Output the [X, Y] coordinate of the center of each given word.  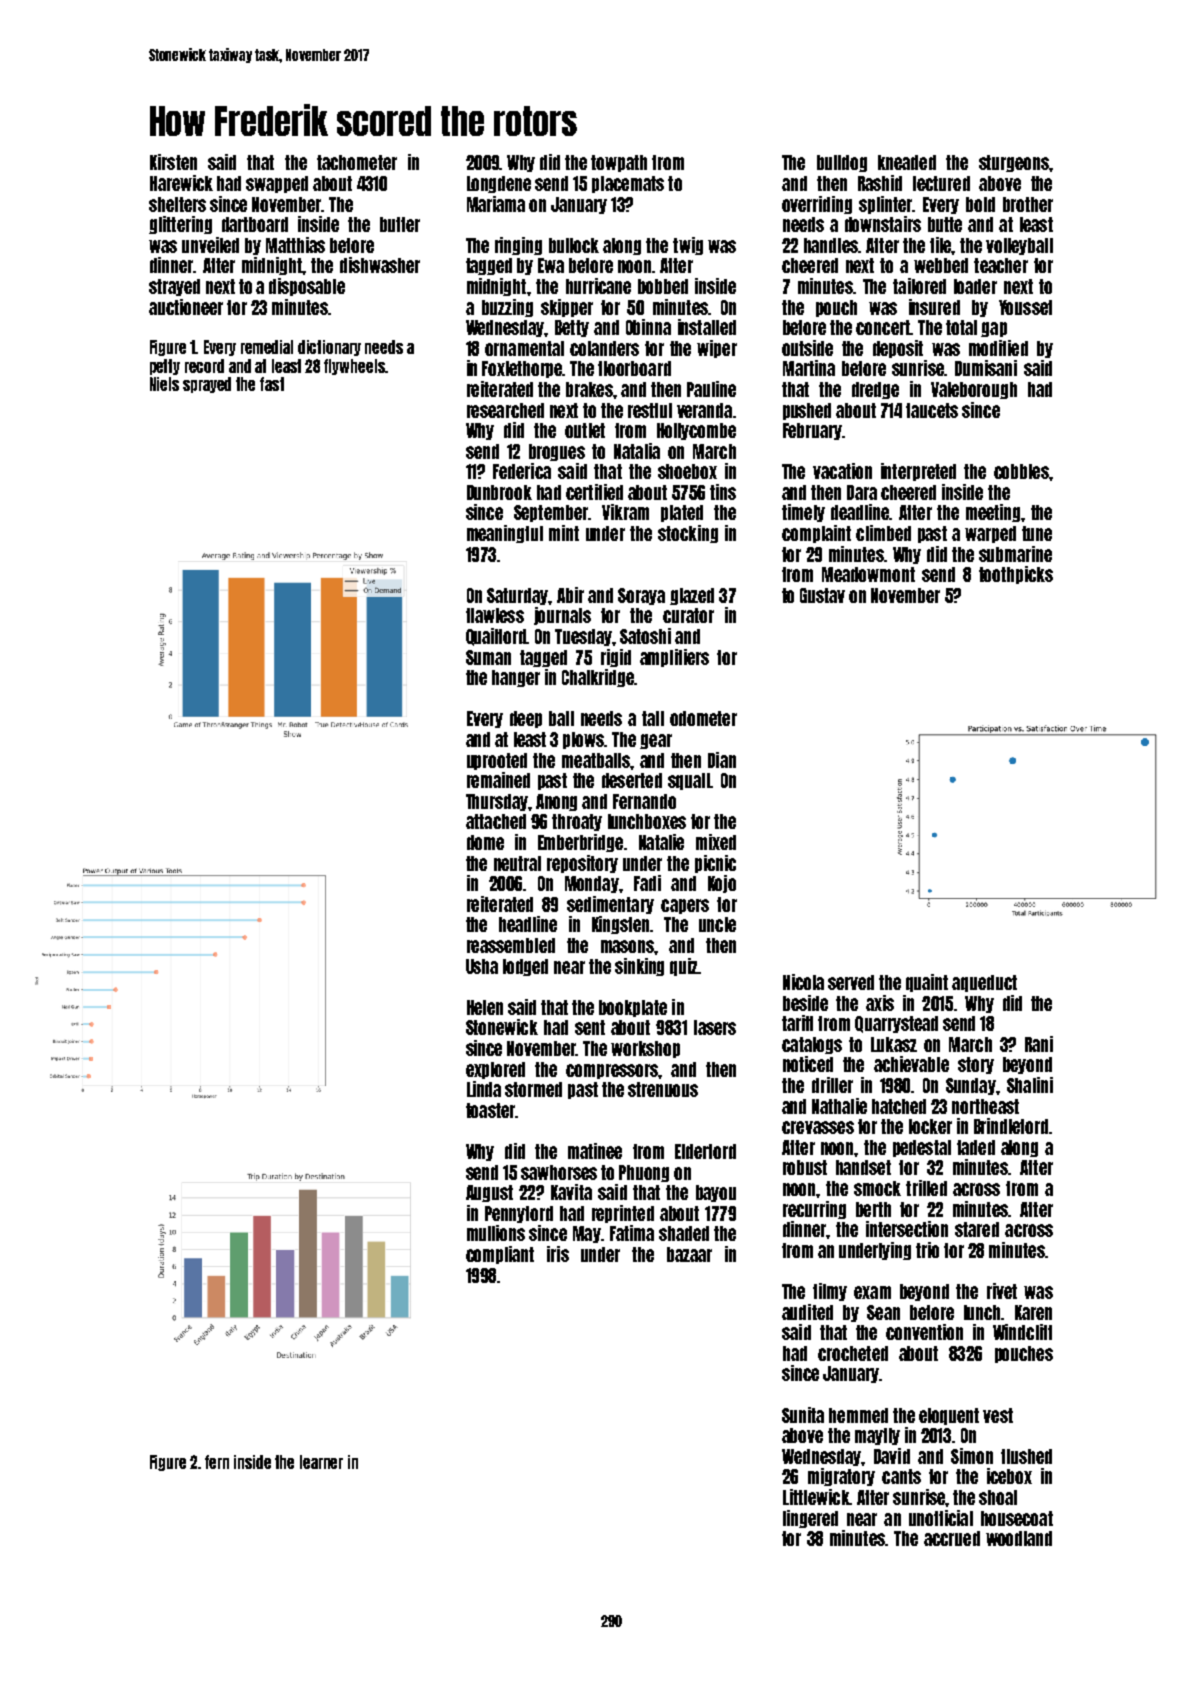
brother [1028, 204]
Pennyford [519, 1214]
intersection [907, 1229]
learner [321, 1462]
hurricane [598, 286]
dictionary [329, 348]
